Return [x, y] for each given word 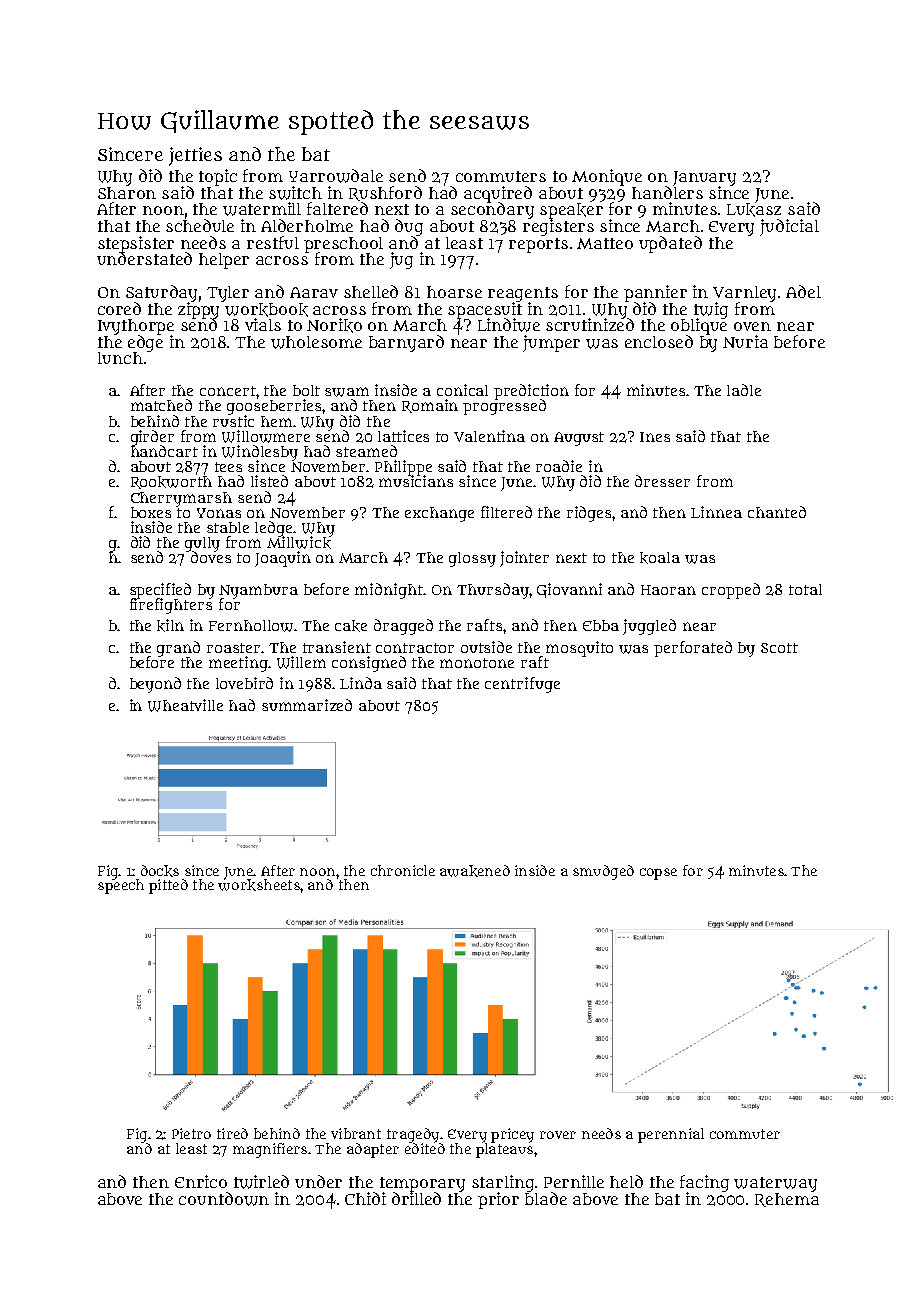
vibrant [356, 1133]
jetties [195, 156]
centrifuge [522, 685]
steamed [366, 451]
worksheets [259, 885]
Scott [779, 648]
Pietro [191, 1133]
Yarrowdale [336, 176]
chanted [777, 512]
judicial [789, 227]
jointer [524, 559]
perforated [693, 649]
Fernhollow [252, 626]
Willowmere [266, 436]
